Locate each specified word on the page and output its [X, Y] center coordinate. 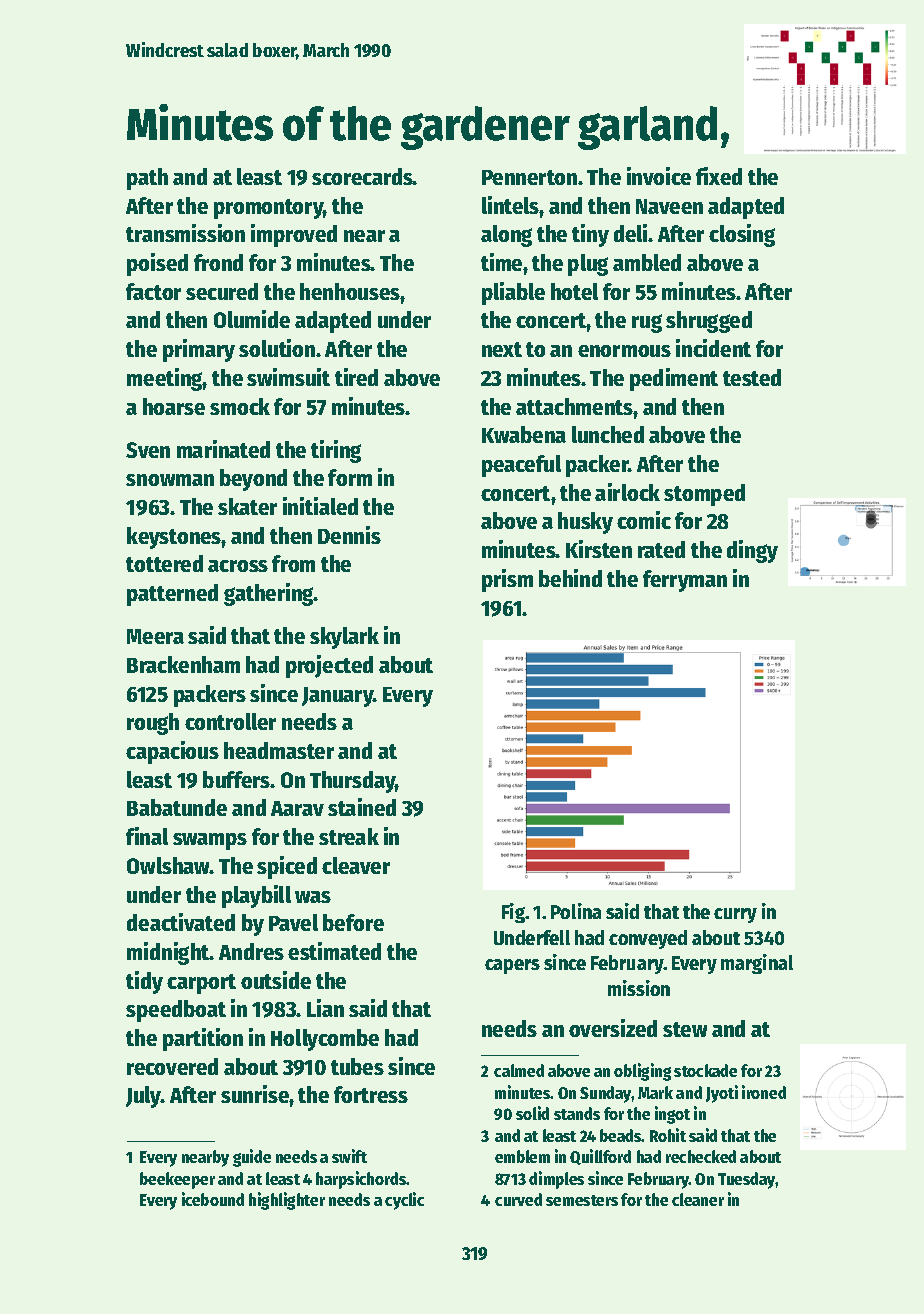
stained [362, 807]
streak [349, 836]
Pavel [293, 922]
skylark [344, 638]
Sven [148, 450]
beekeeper [177, 1180]
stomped [704, 495]
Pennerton [529, 177]
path [147, 179]
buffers [237, 779]
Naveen [669, 206]
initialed [320, 506]
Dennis [349, 535]
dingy [752, 551]
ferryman [685, 581]
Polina [576, 911]
